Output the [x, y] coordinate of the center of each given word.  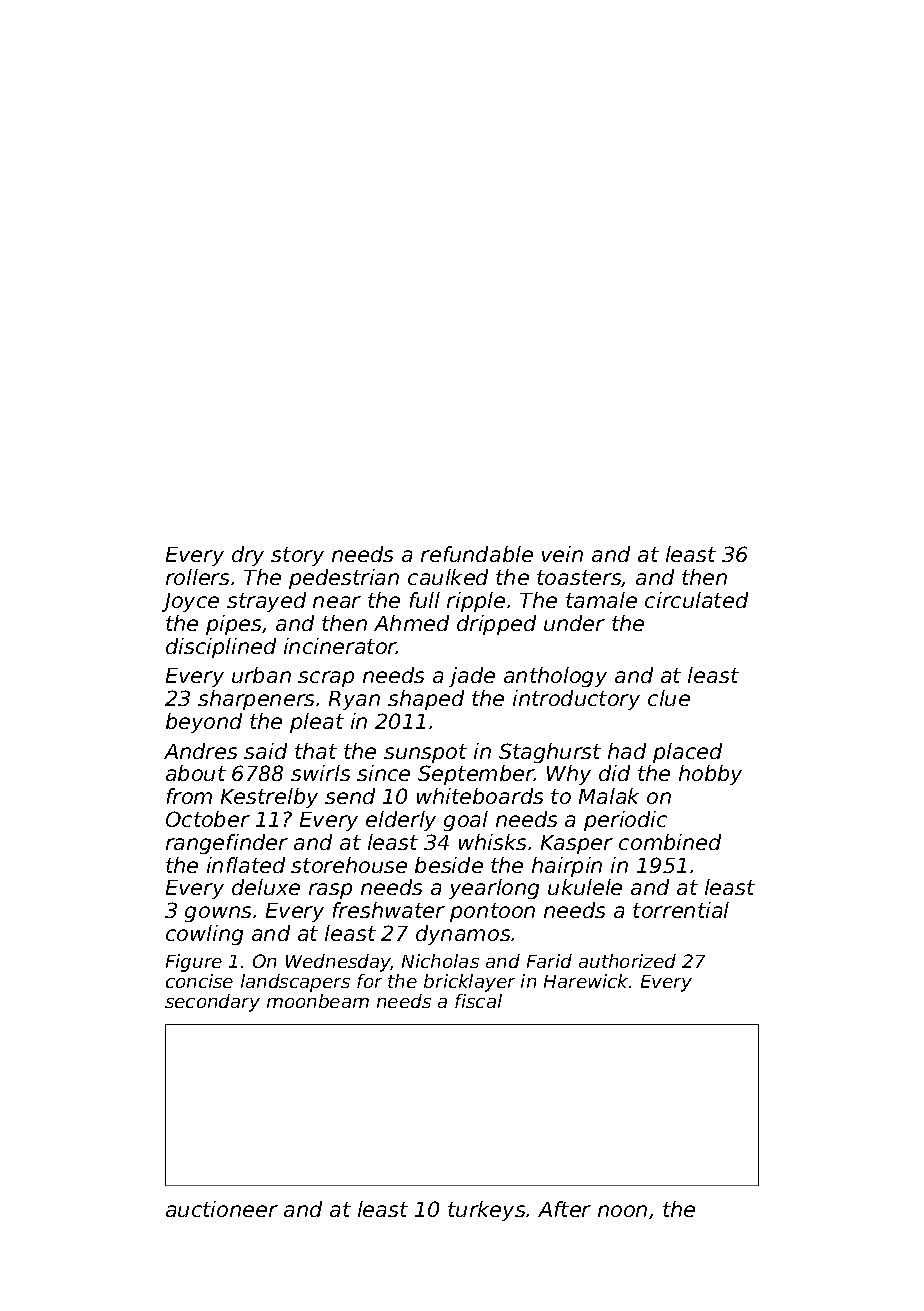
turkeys [486, 1211]
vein [562, 554]
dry [248, 556]
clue [669, 698]
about [196, 773]
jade [472, 677]
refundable [477, 554]
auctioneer [222, 1209]
